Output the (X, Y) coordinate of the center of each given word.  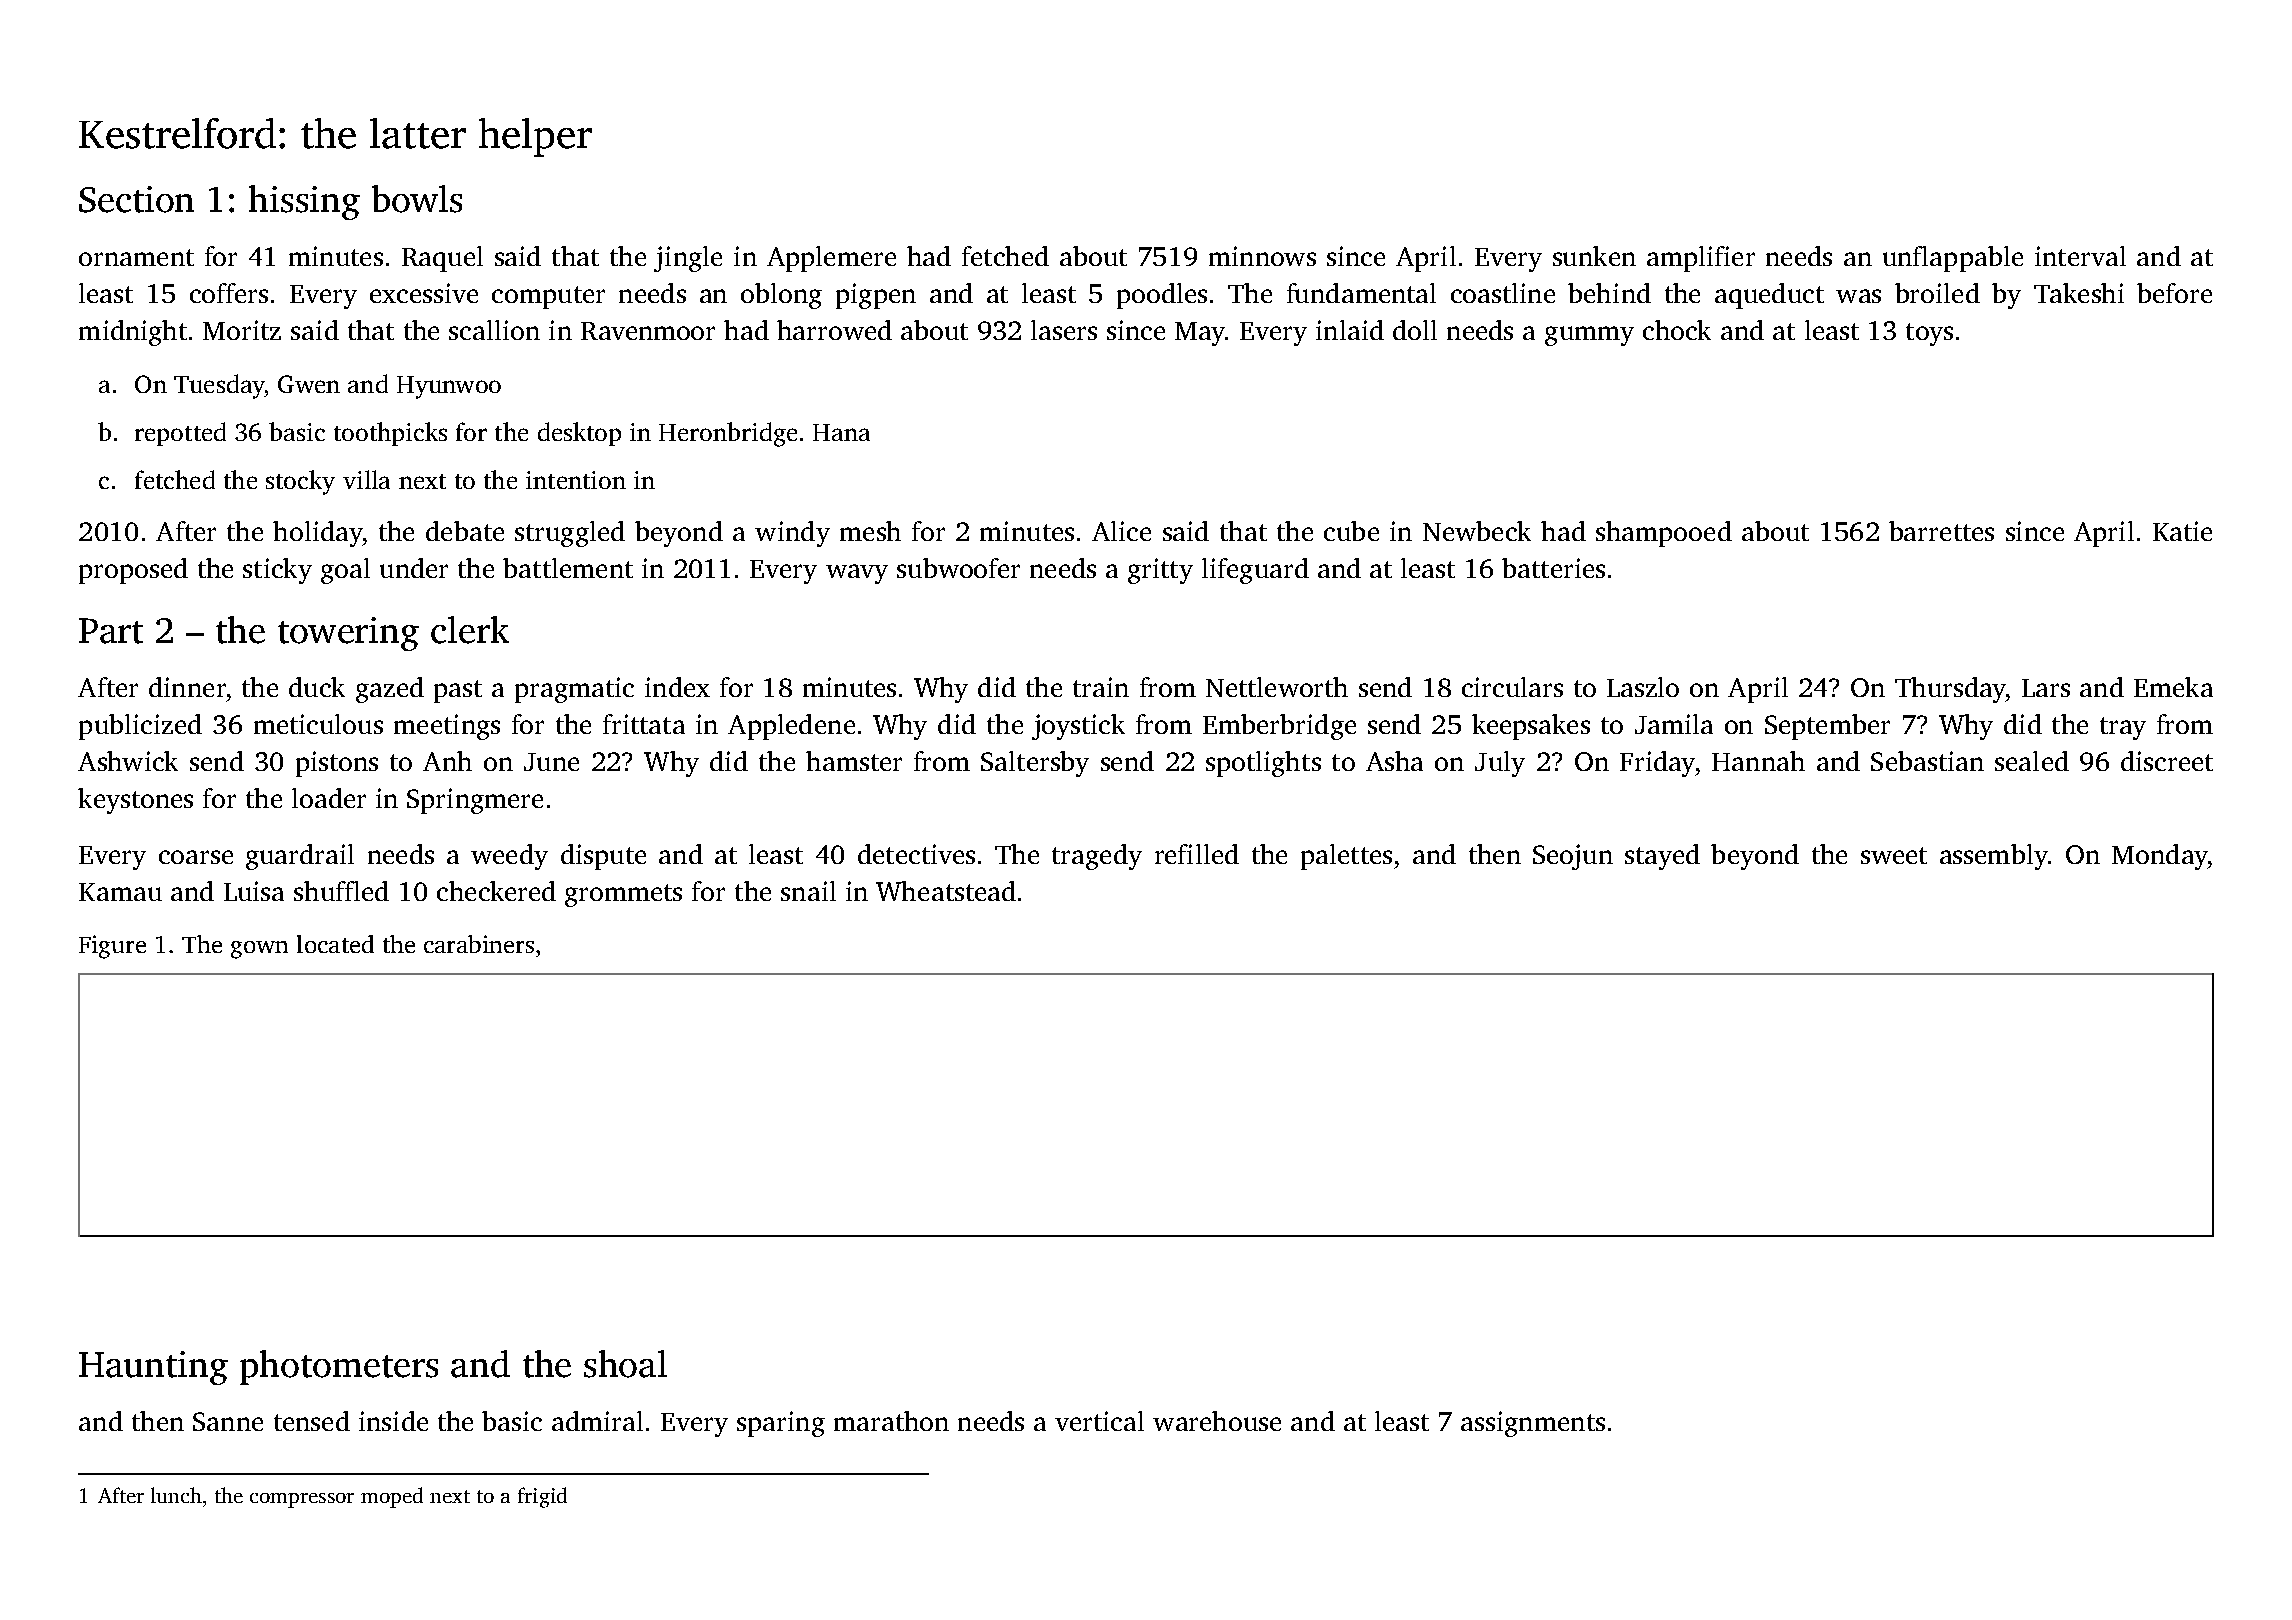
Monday (2159, 857)
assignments (1533, 1424)
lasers (1064, 330)
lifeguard (1255, 571)
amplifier (1701, 259)
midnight (133, 333)
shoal (625, 1364)
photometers (339, 1367)
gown (259, 950)
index (677, 687)
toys (1929, 334)
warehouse (1217, 1421)
